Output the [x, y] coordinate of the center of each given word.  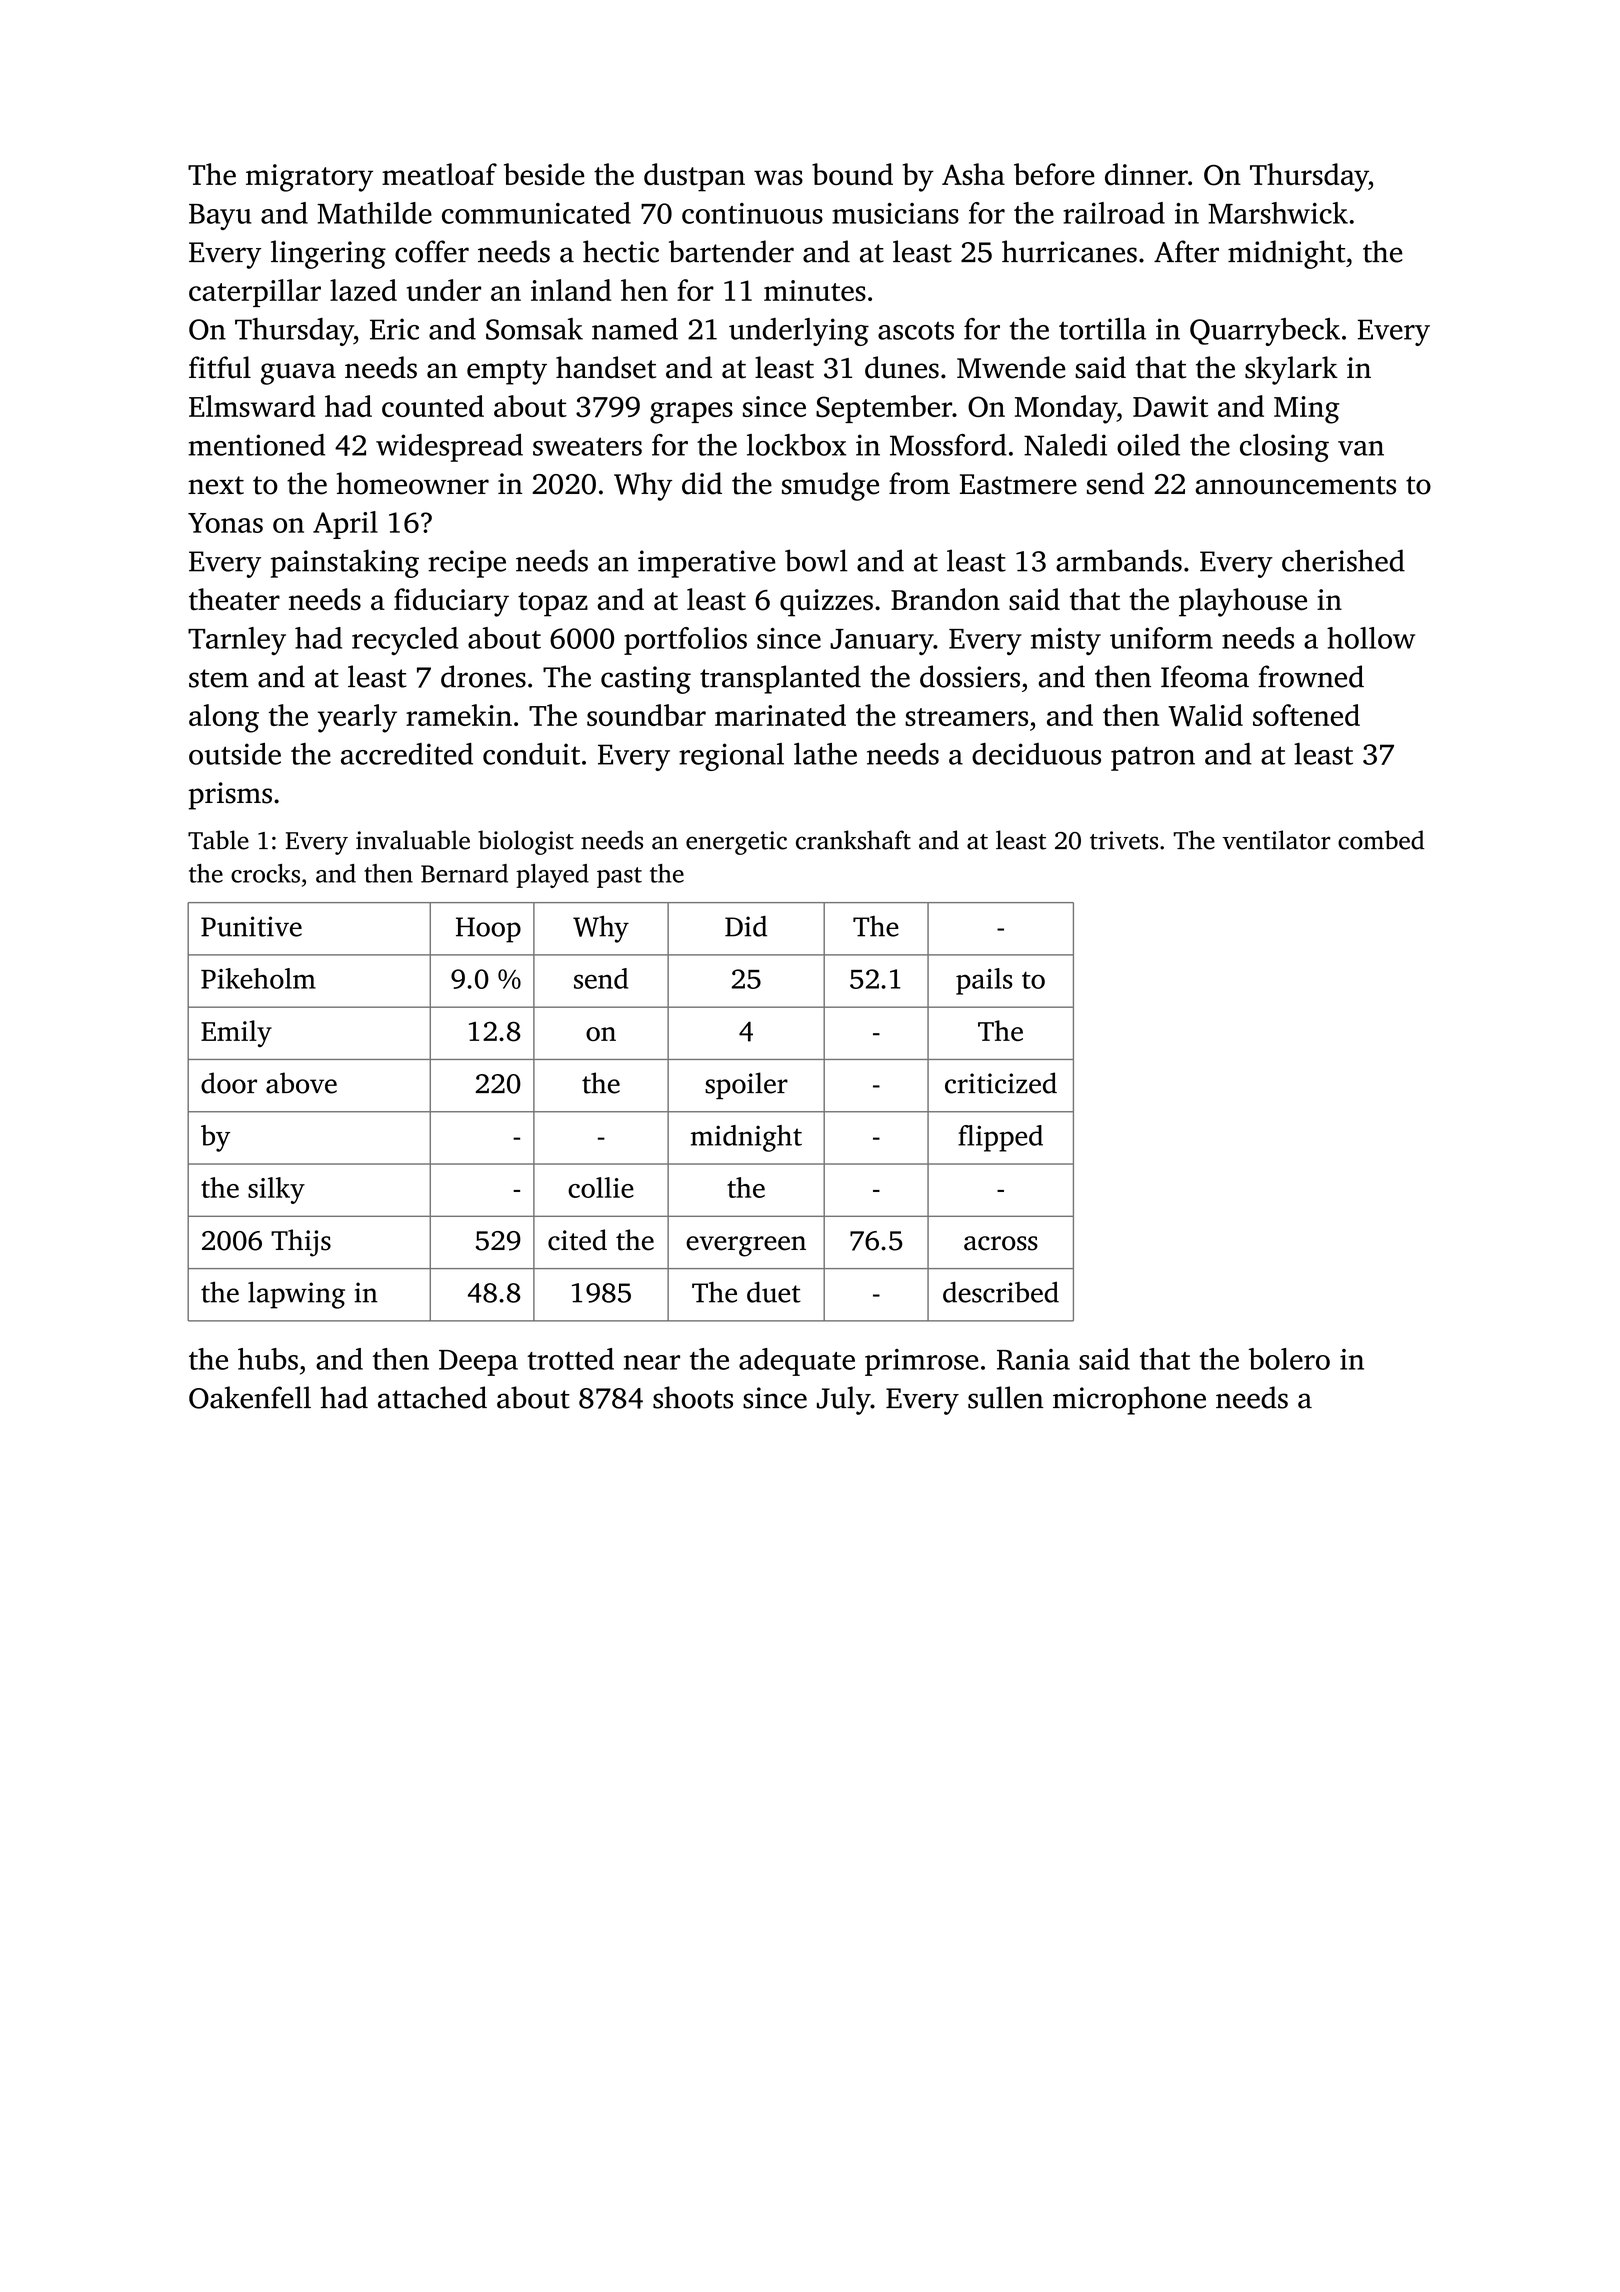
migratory [309, 178]
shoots [693, 1397]
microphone [1129, 1400]
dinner [1146, 174]
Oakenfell [250, 1397]
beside [544, 174]
